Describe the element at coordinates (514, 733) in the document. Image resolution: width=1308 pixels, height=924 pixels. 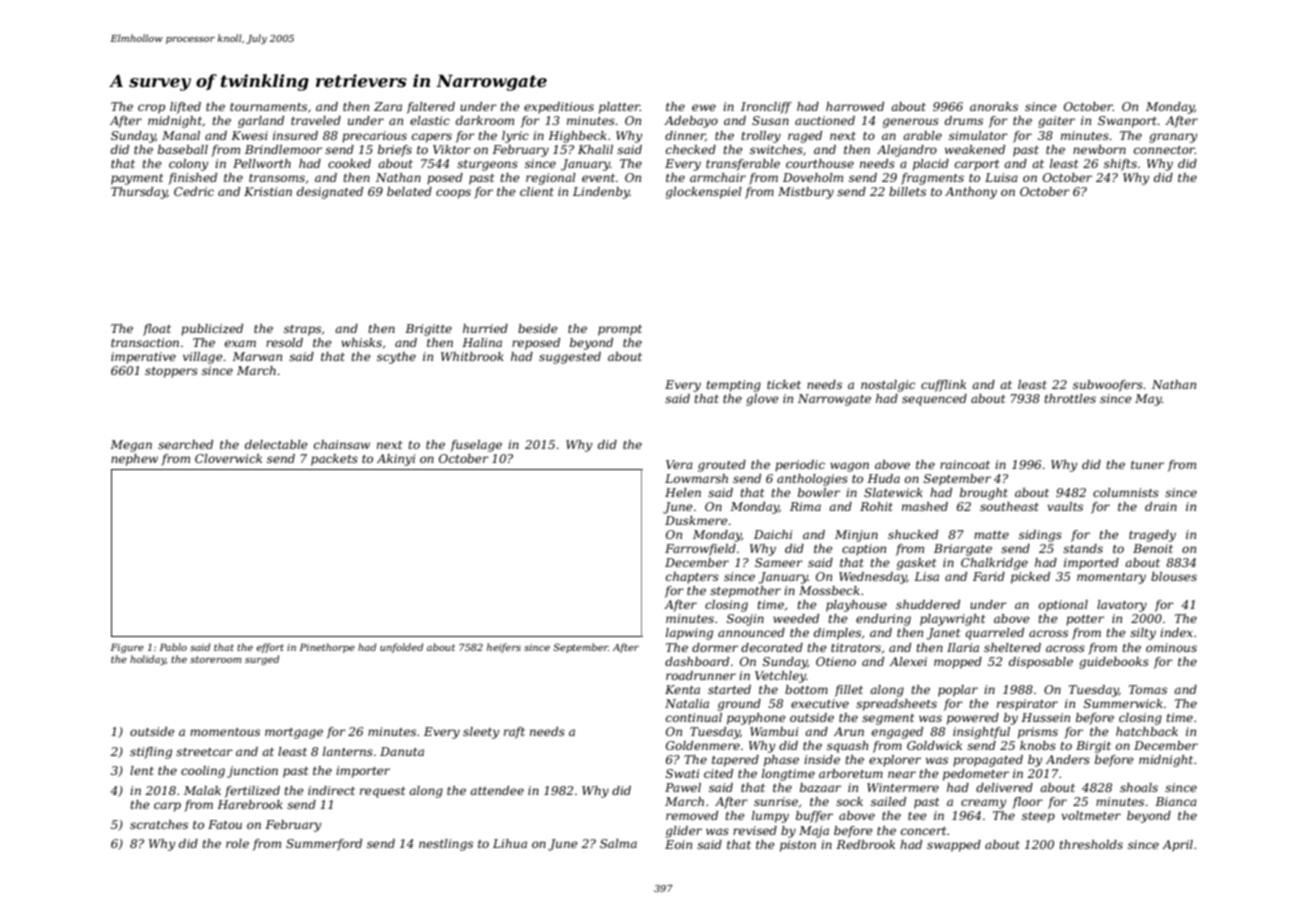
I see `raft` at that location.
